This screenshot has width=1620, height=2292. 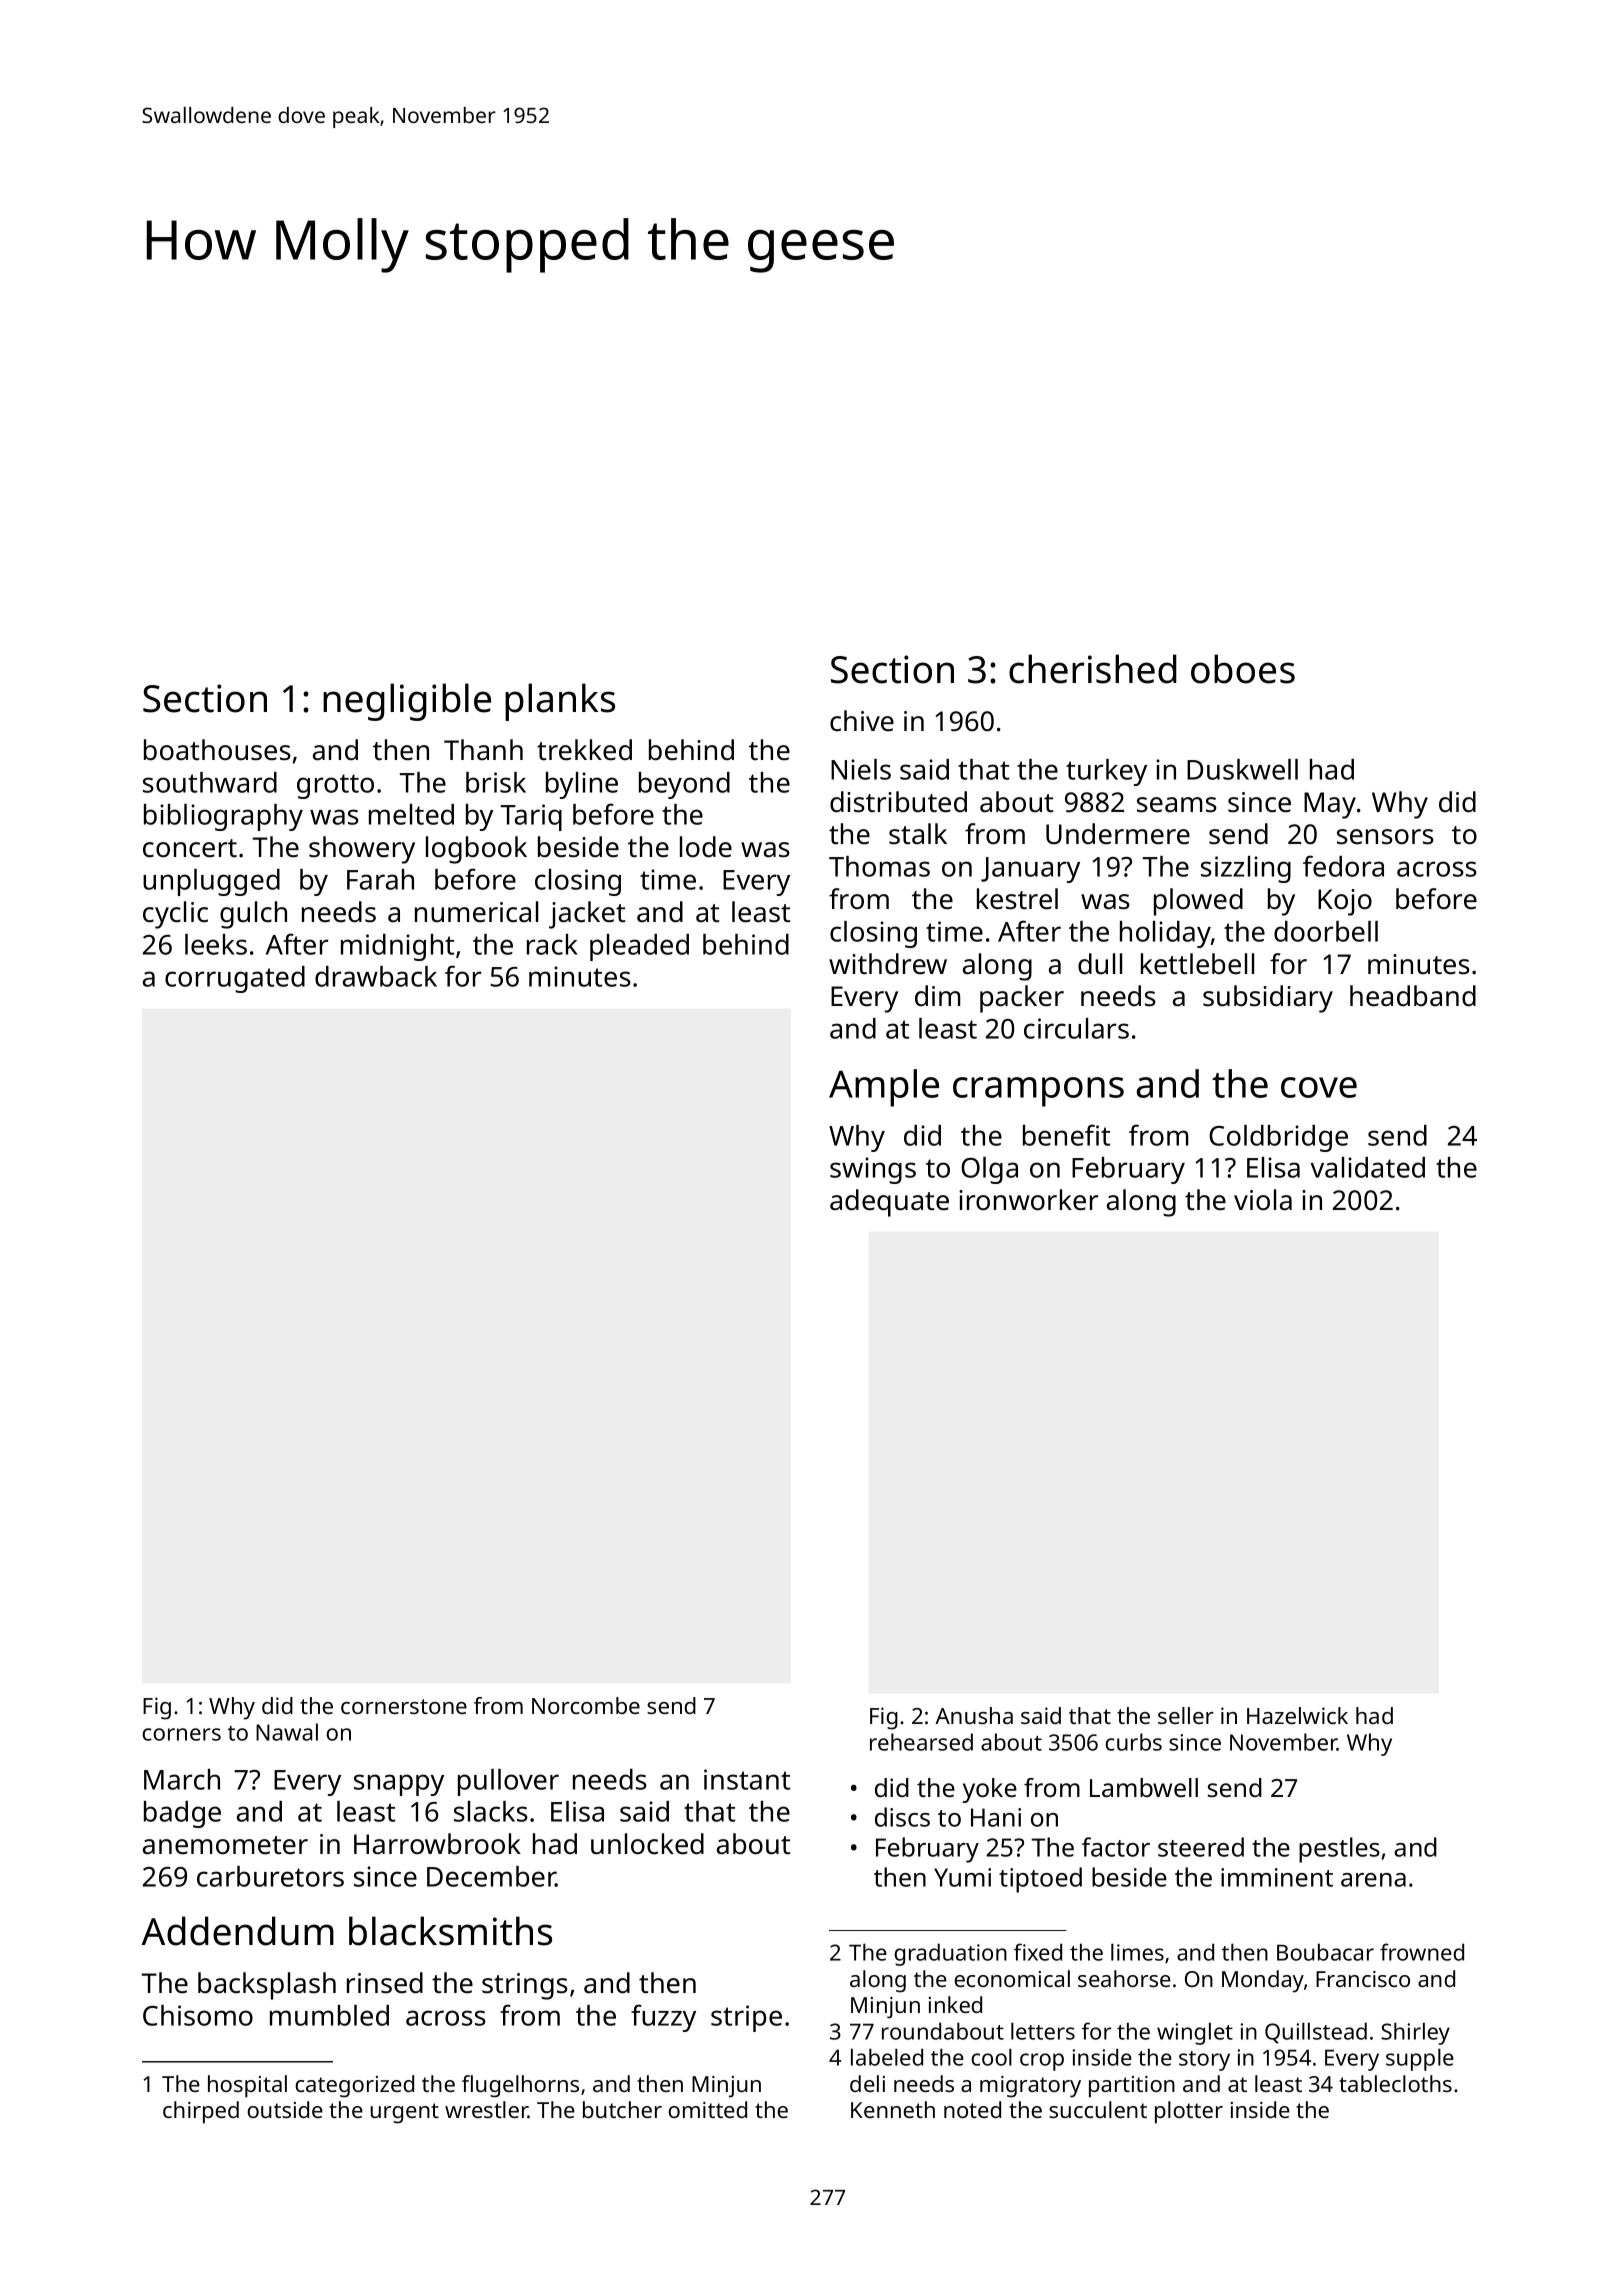 What do you see at coordinates (237, 1931) in the screenshot?
I see `Addendum` at bounding box center [237, 1931].
